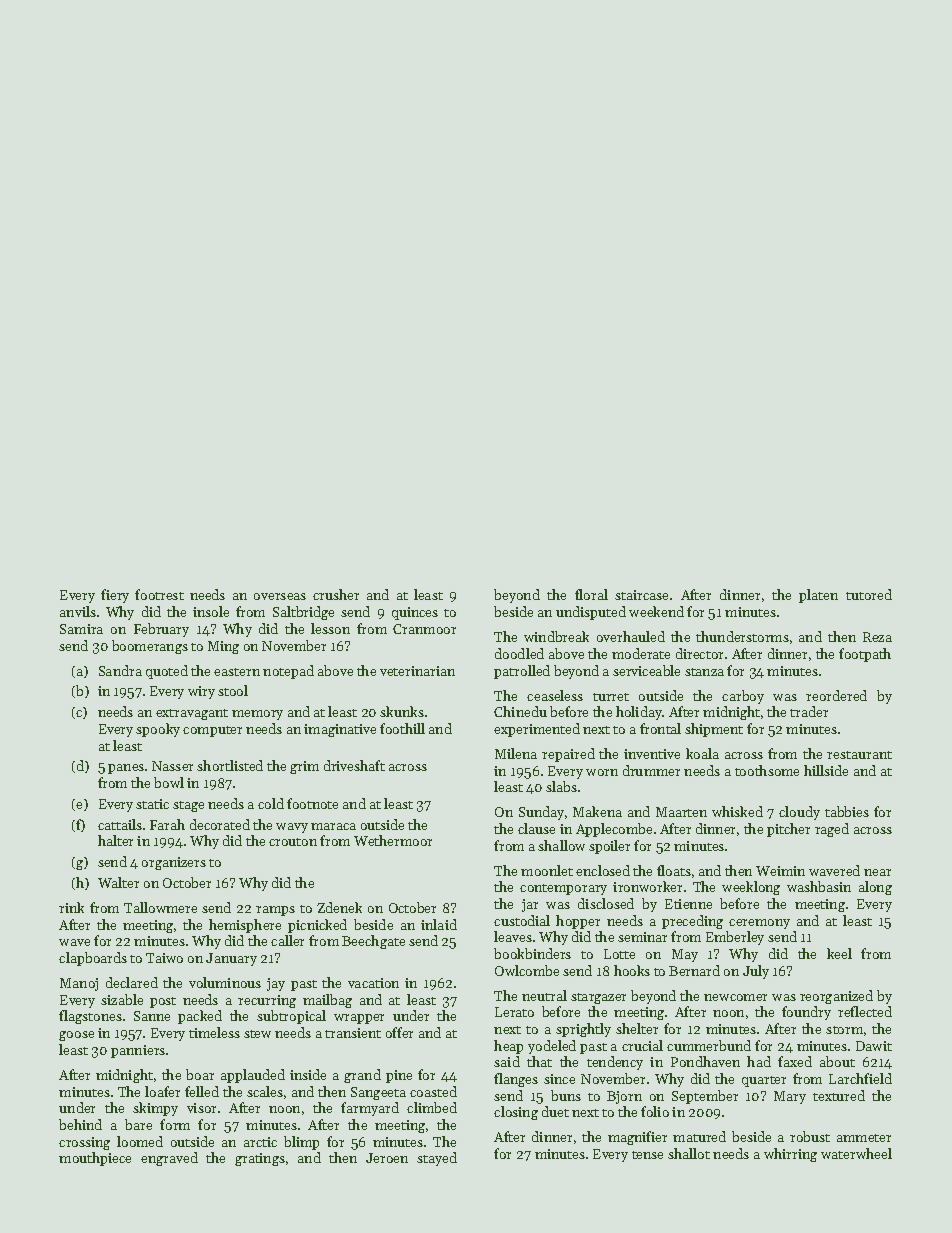 The width and height of the image is (952, 1233). What do you see at coordinates (336, 594) in the image?
I see `crusher` at bounding box center [336, 594].
